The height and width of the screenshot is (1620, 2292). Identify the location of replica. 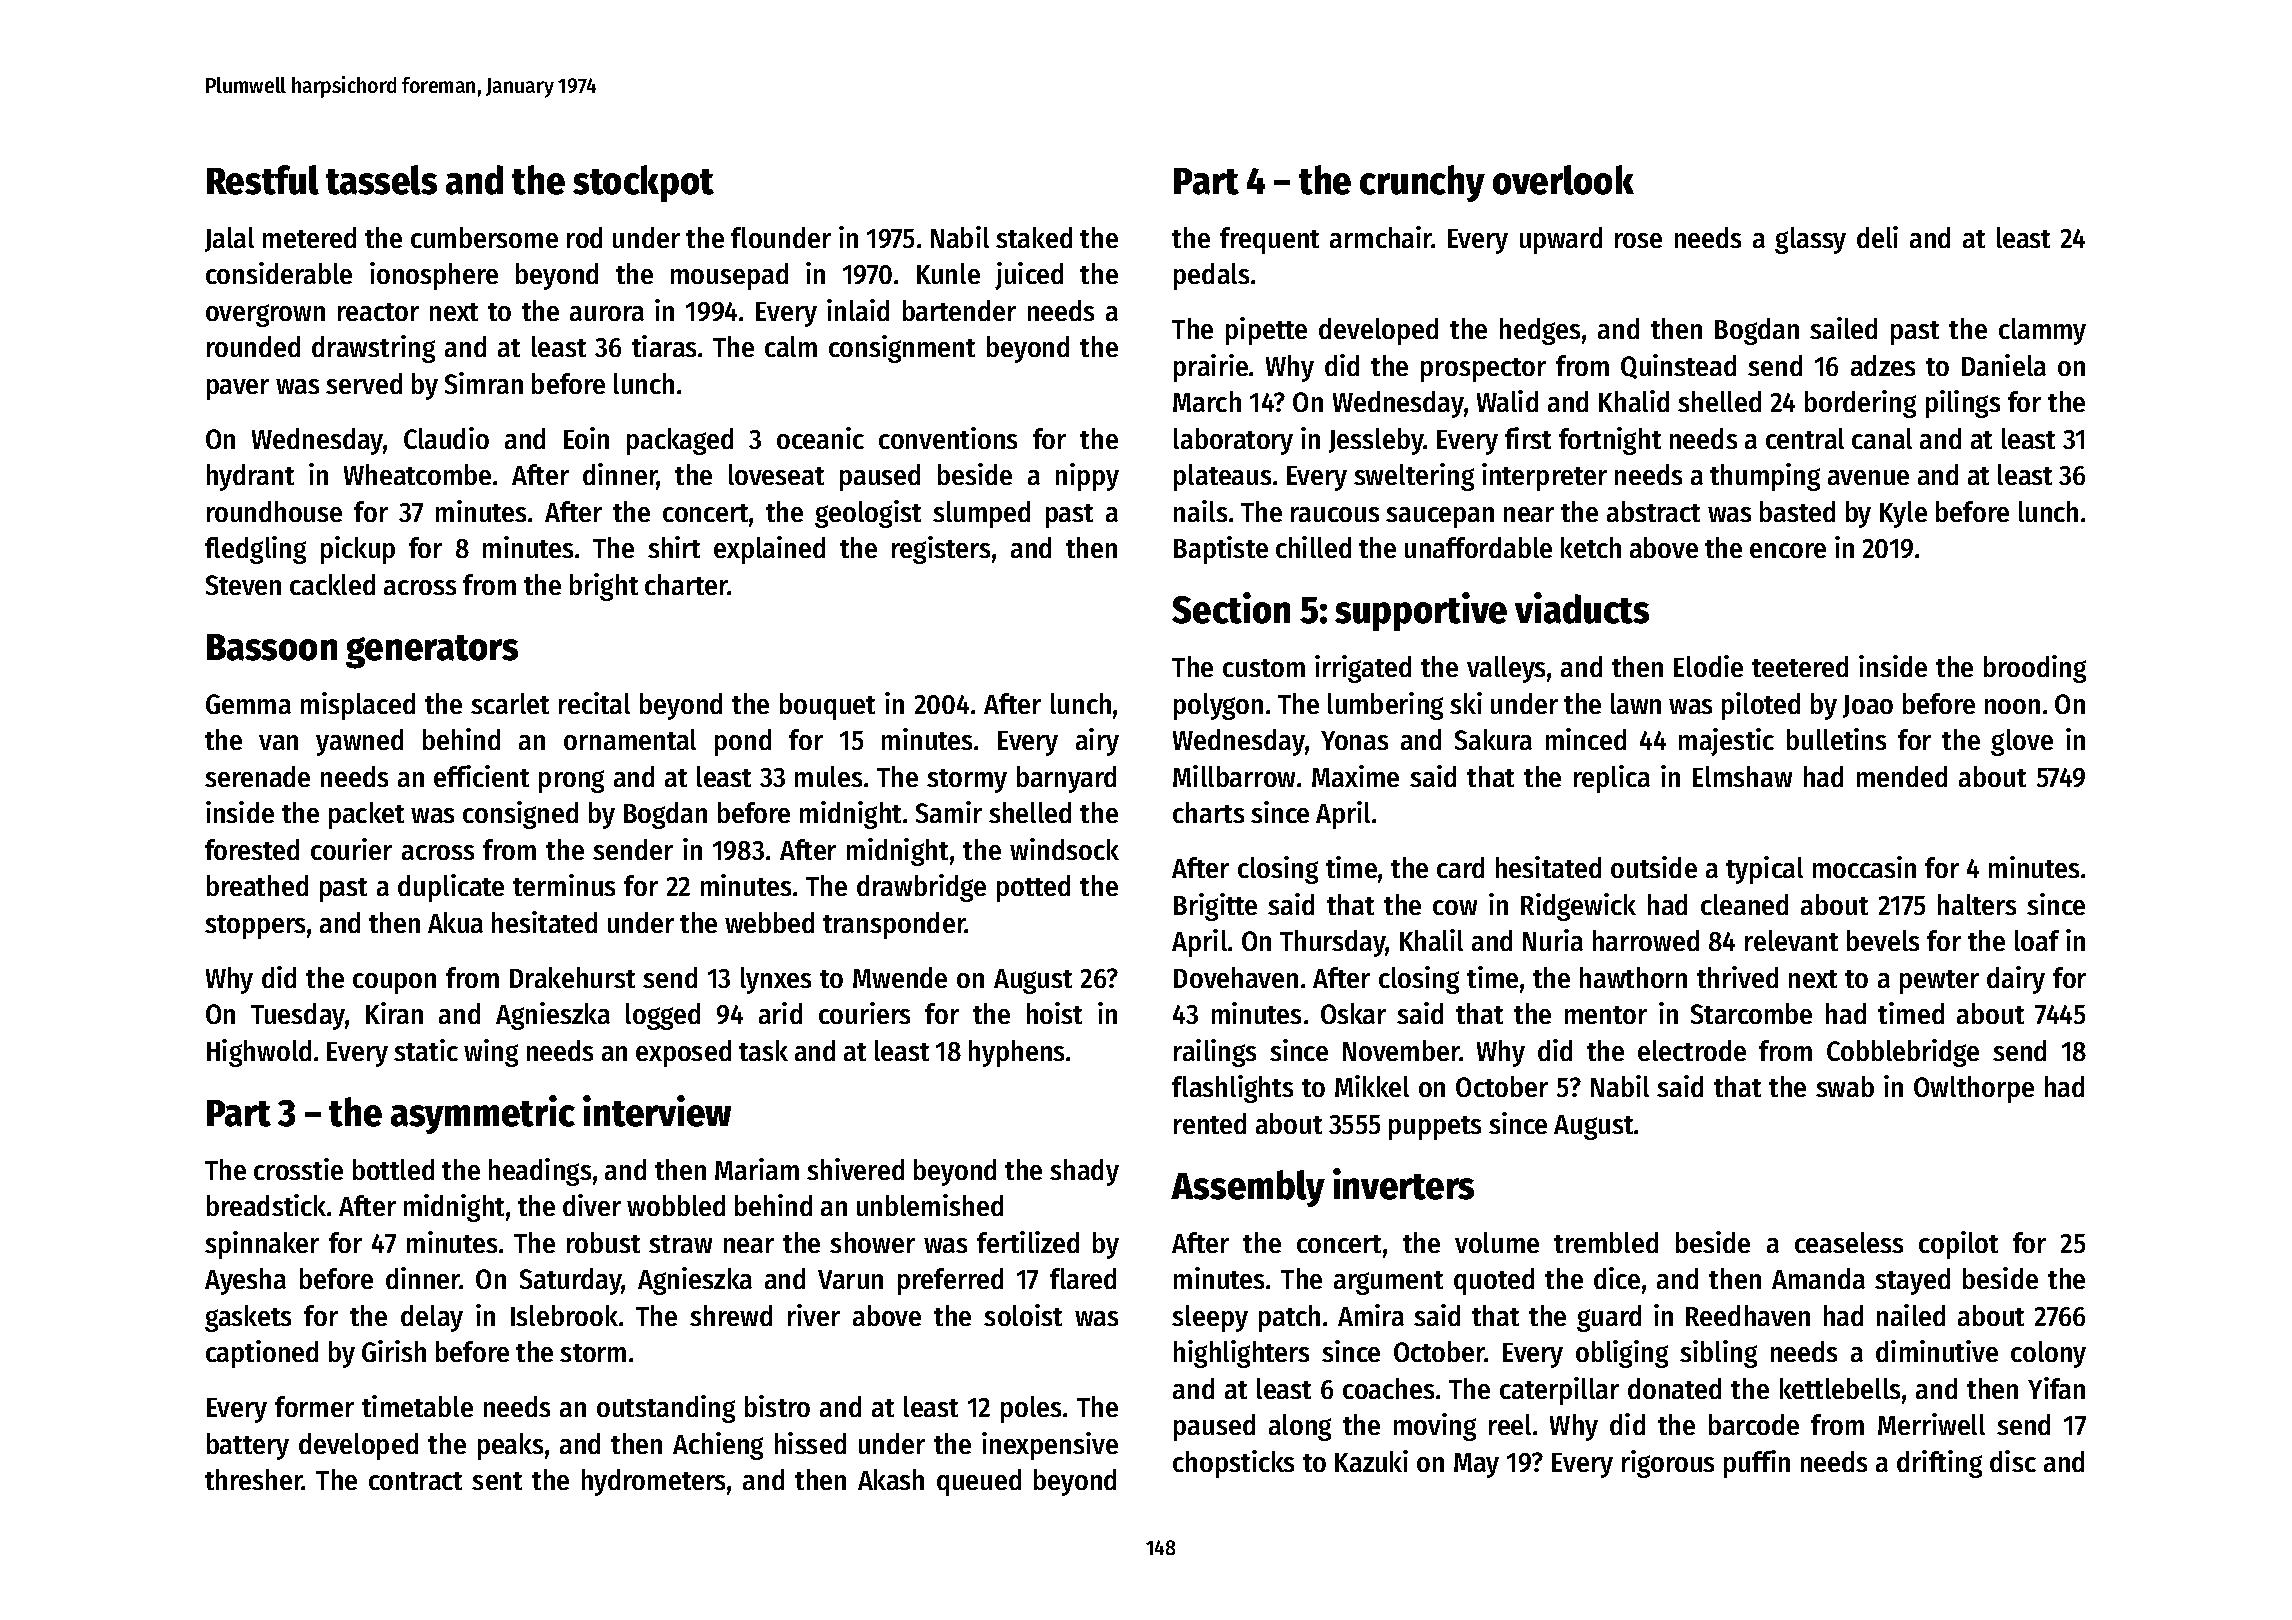
(1612, 779).
